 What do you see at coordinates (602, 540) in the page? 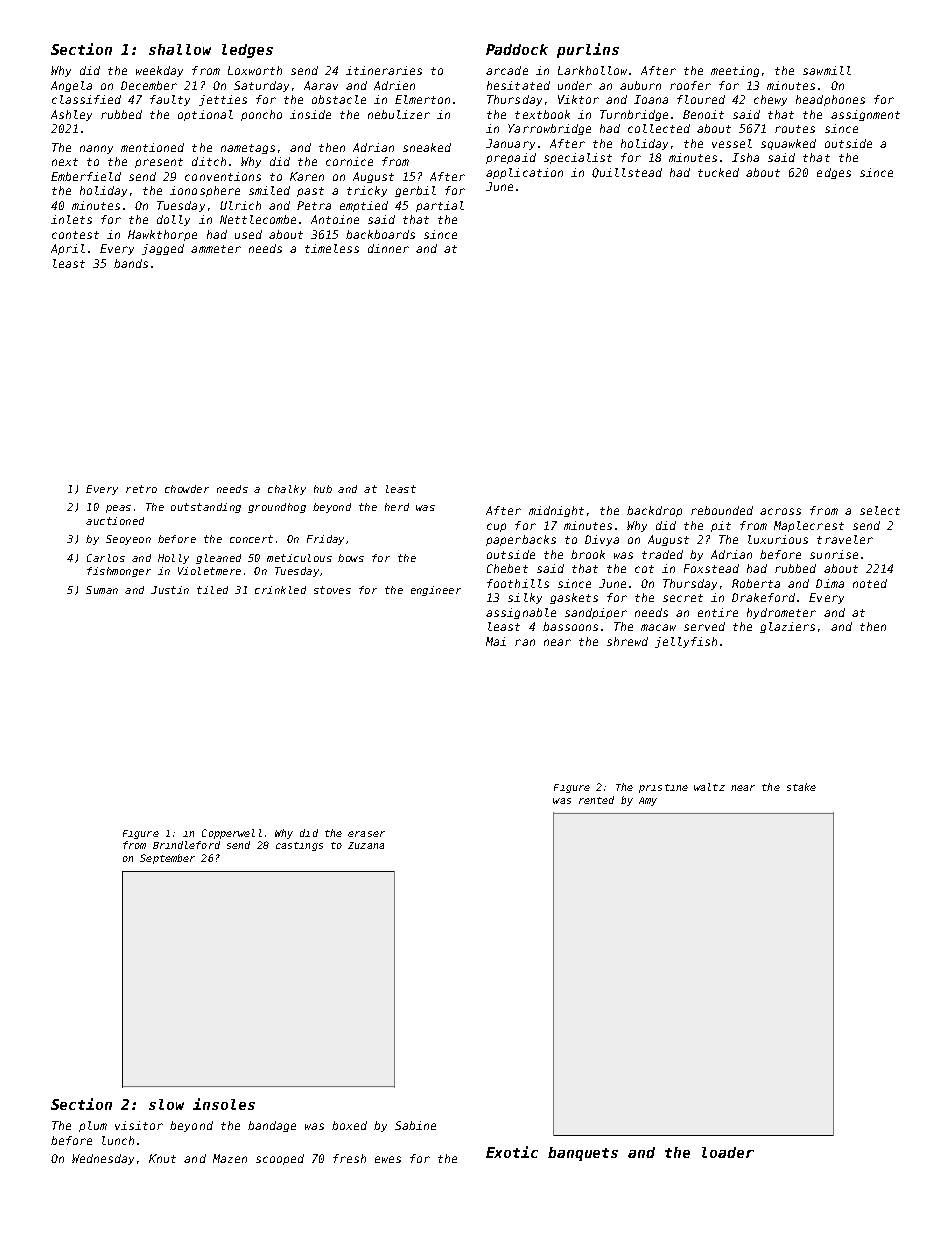
I see `Divya` at bounding box center [602, 540].
